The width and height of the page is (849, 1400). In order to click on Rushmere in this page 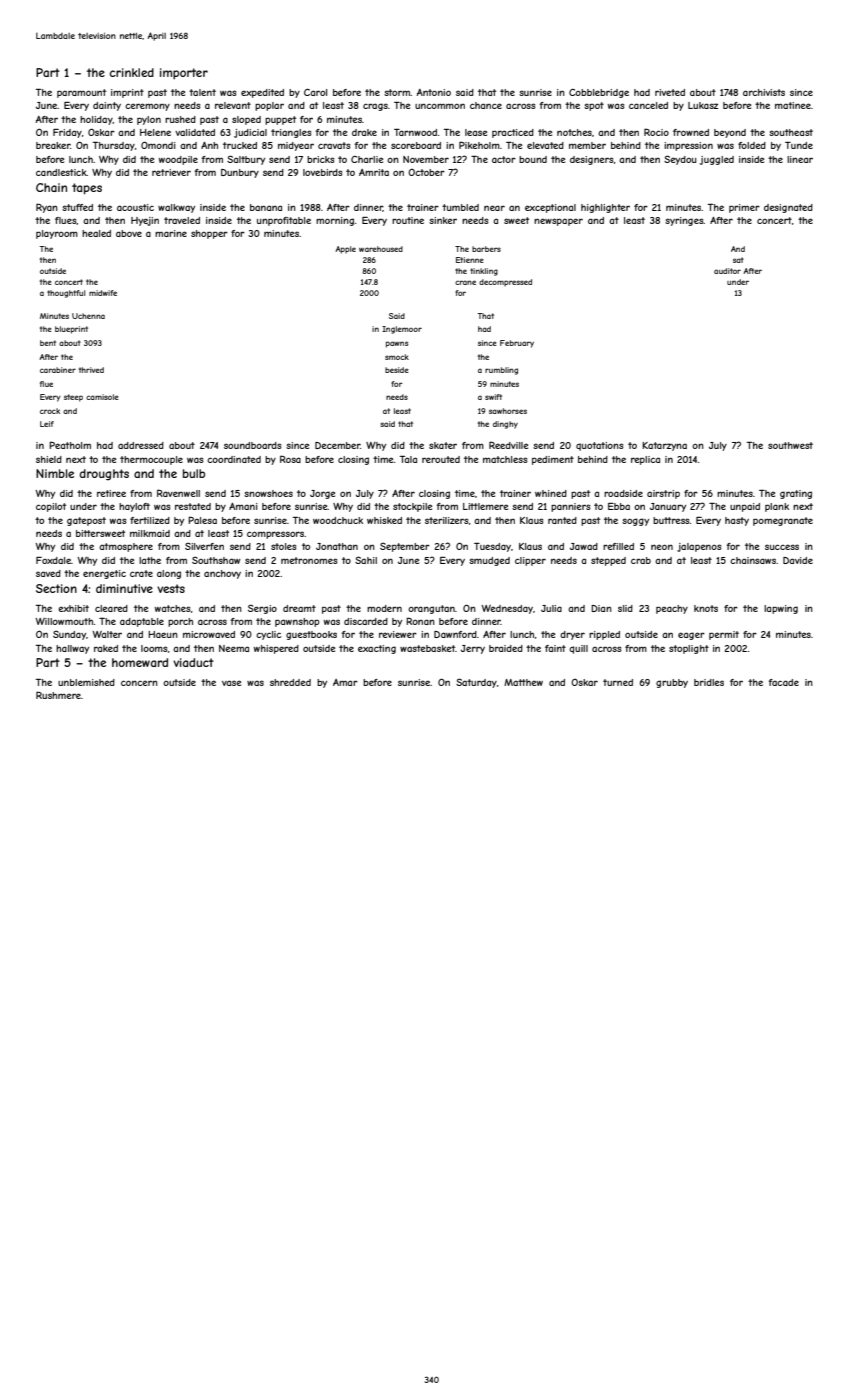, I will do `click(58, 695)`.
